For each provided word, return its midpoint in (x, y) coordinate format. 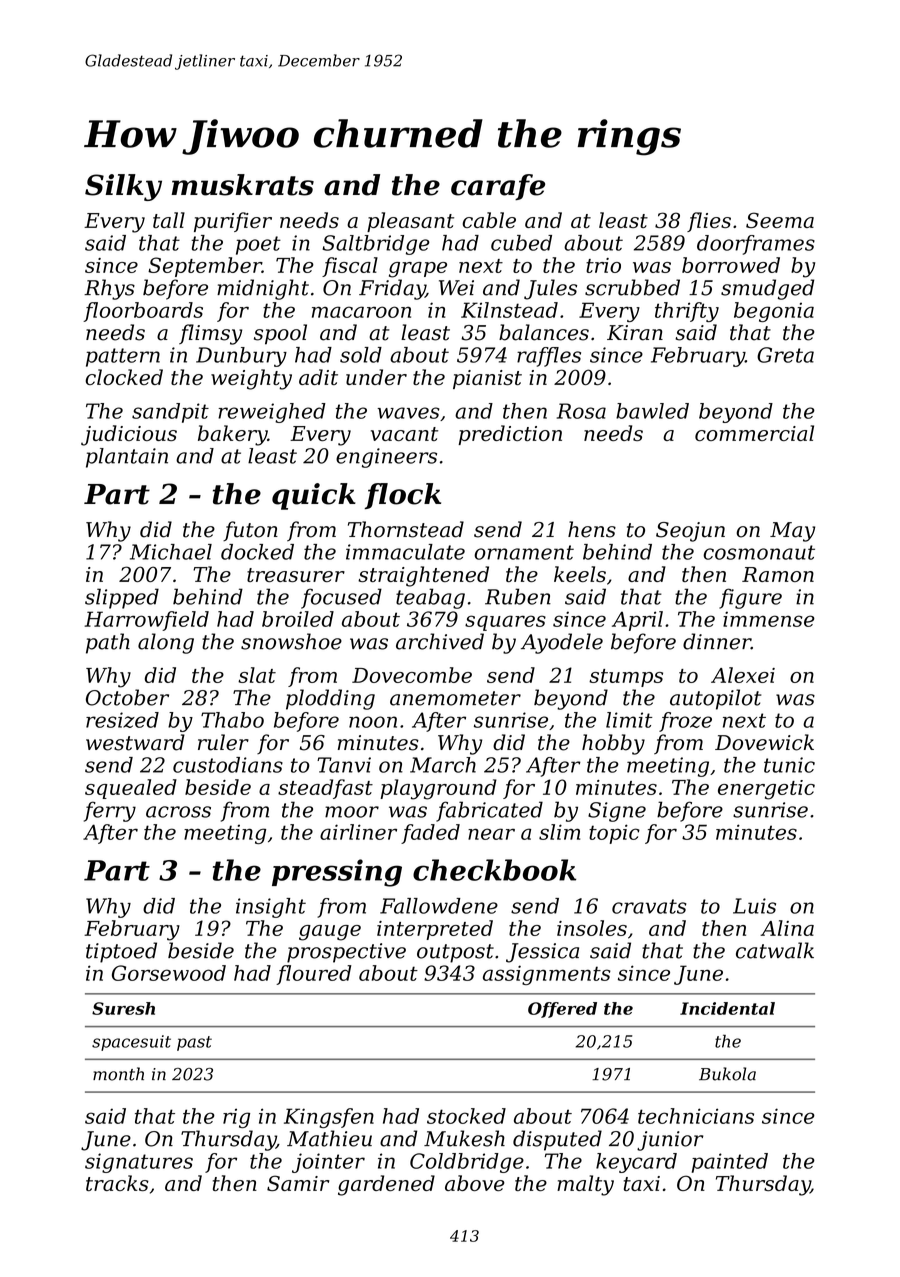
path (108, 643)
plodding (330, 699)
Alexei (743, 675)
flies (709, 222)
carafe (498, 187)
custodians (228, 765)
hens (592, 529)
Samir (298, 1183)
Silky (123, 187)
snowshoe (291, 641)
